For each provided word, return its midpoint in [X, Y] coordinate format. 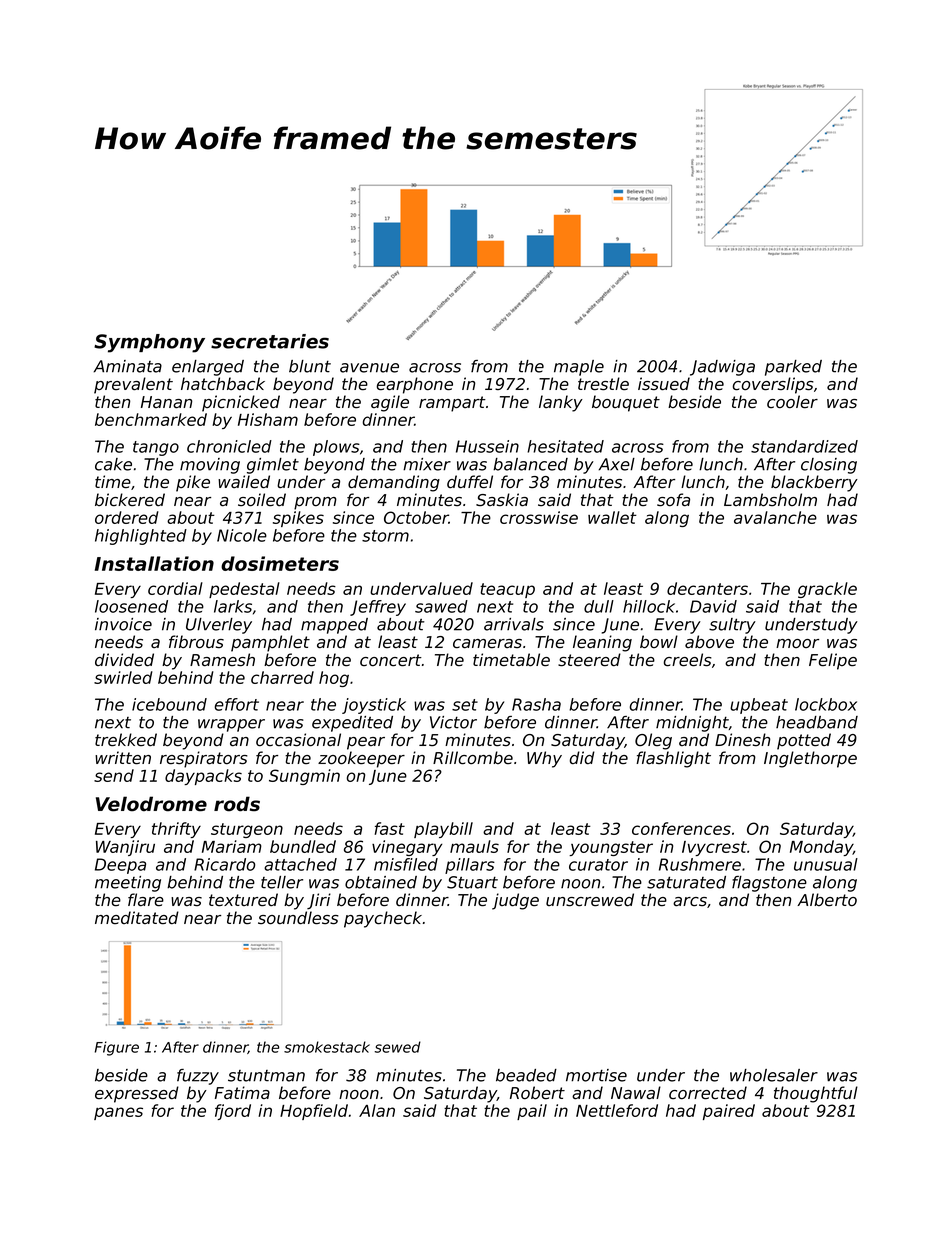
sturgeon [247, 830]
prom [315, 503]
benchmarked [151, 419]
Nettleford [617, 1110]
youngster [611, 848]
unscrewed [590, 900]
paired [729, 1112]
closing [829, 466]
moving [210, 466]
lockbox [826, 704]
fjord [233, 1112]
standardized [804, 446]
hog [334, 679]
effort [237, 704]
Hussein [487, 446]
